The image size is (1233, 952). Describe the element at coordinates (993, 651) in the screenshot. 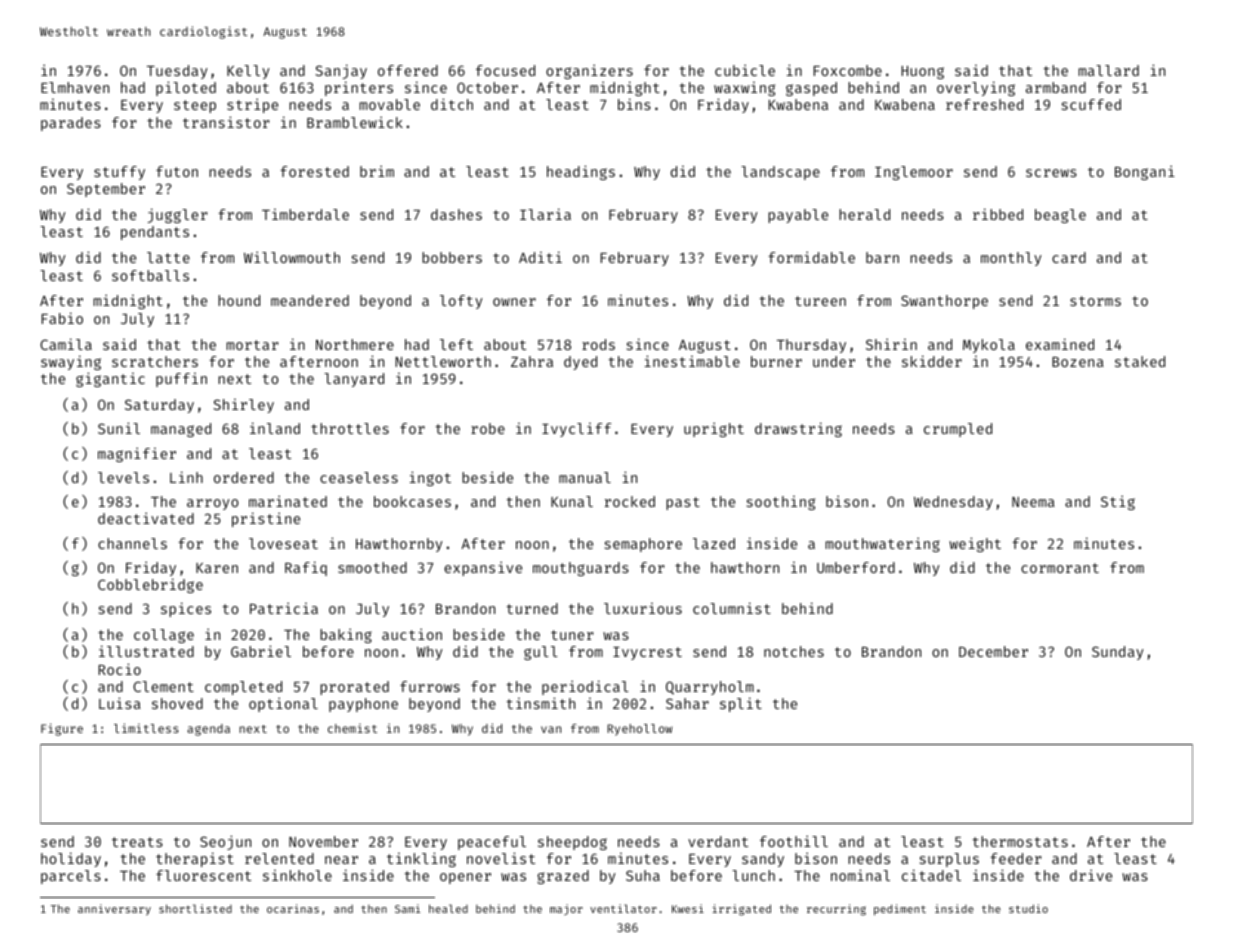

I see `December` at that location.
